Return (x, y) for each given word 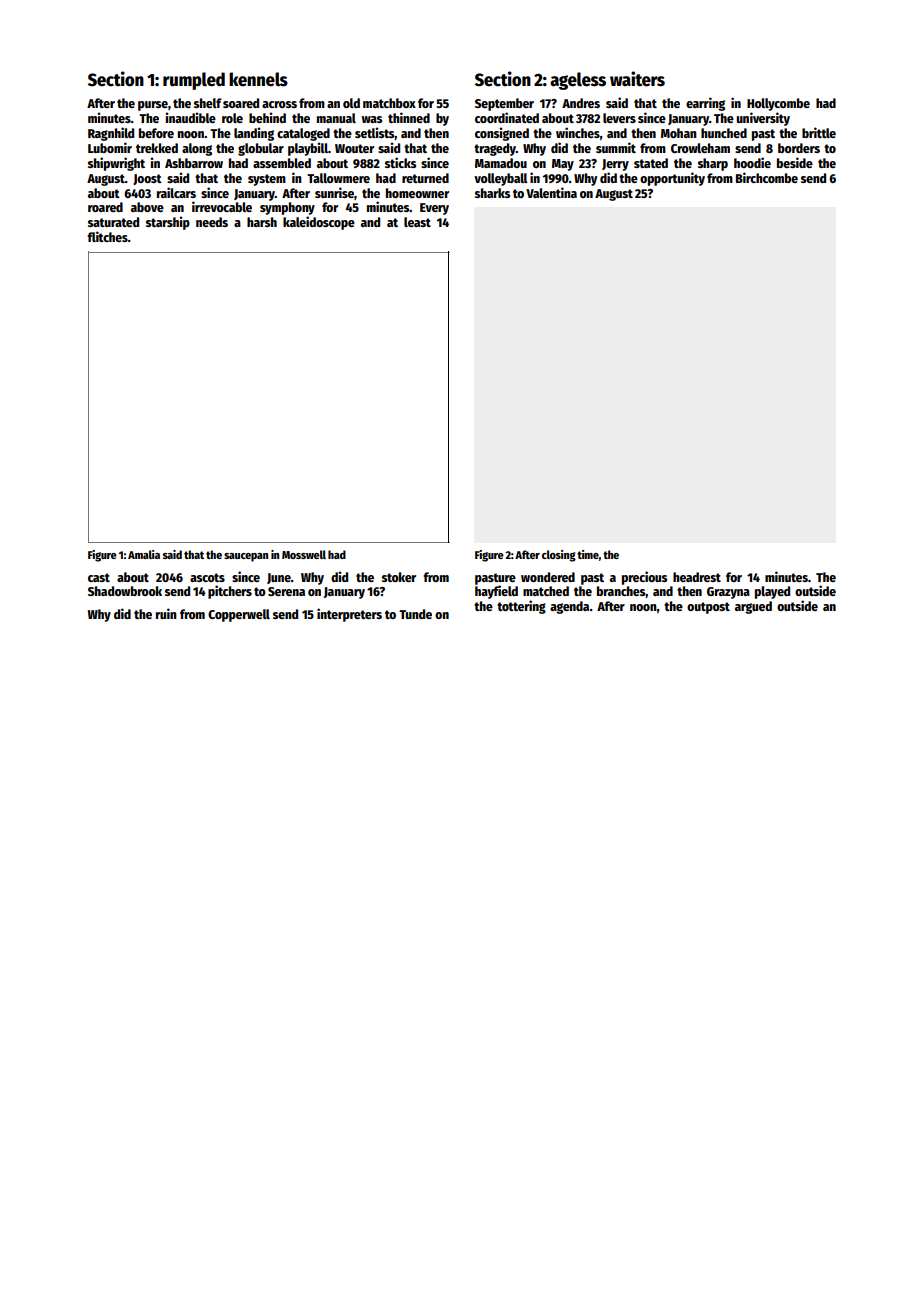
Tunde (415, 614)
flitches (107, 236)
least (417, 222)
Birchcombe (767, 177)
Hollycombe (778, 104)
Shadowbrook (125, 591)
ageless (578, 81)
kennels (258, 79)
